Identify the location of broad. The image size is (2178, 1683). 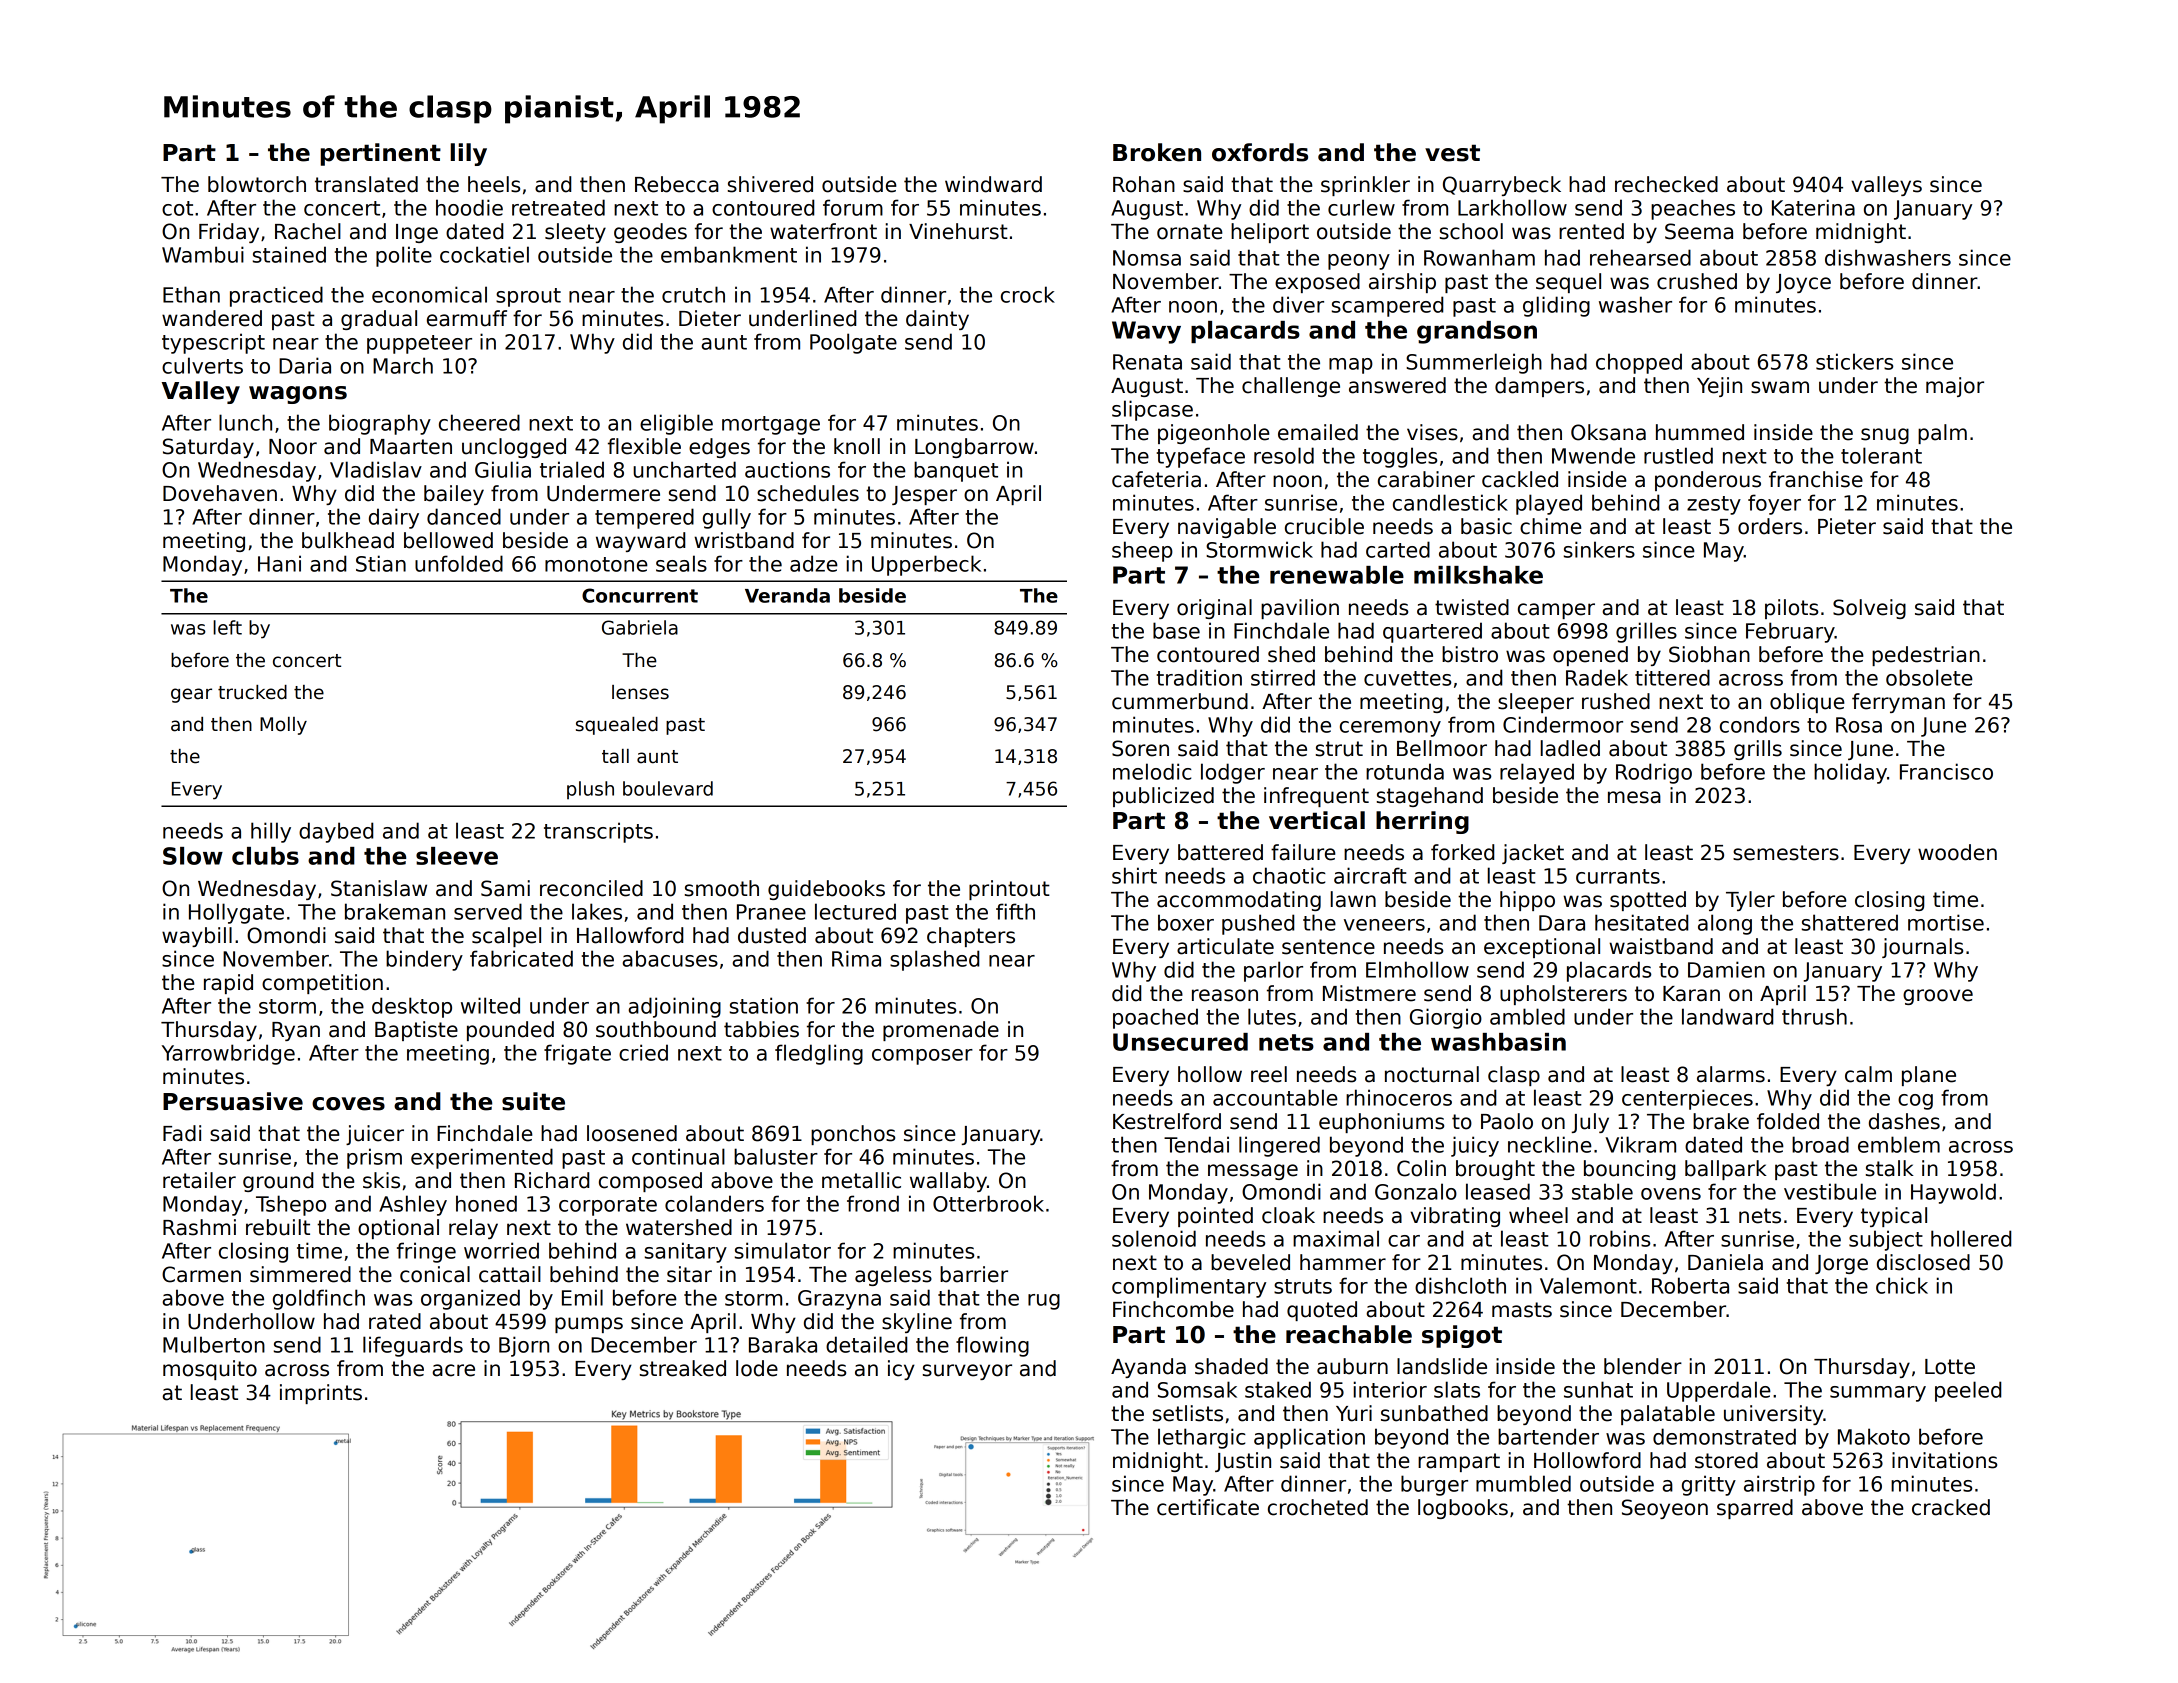
(1820, 1144).
